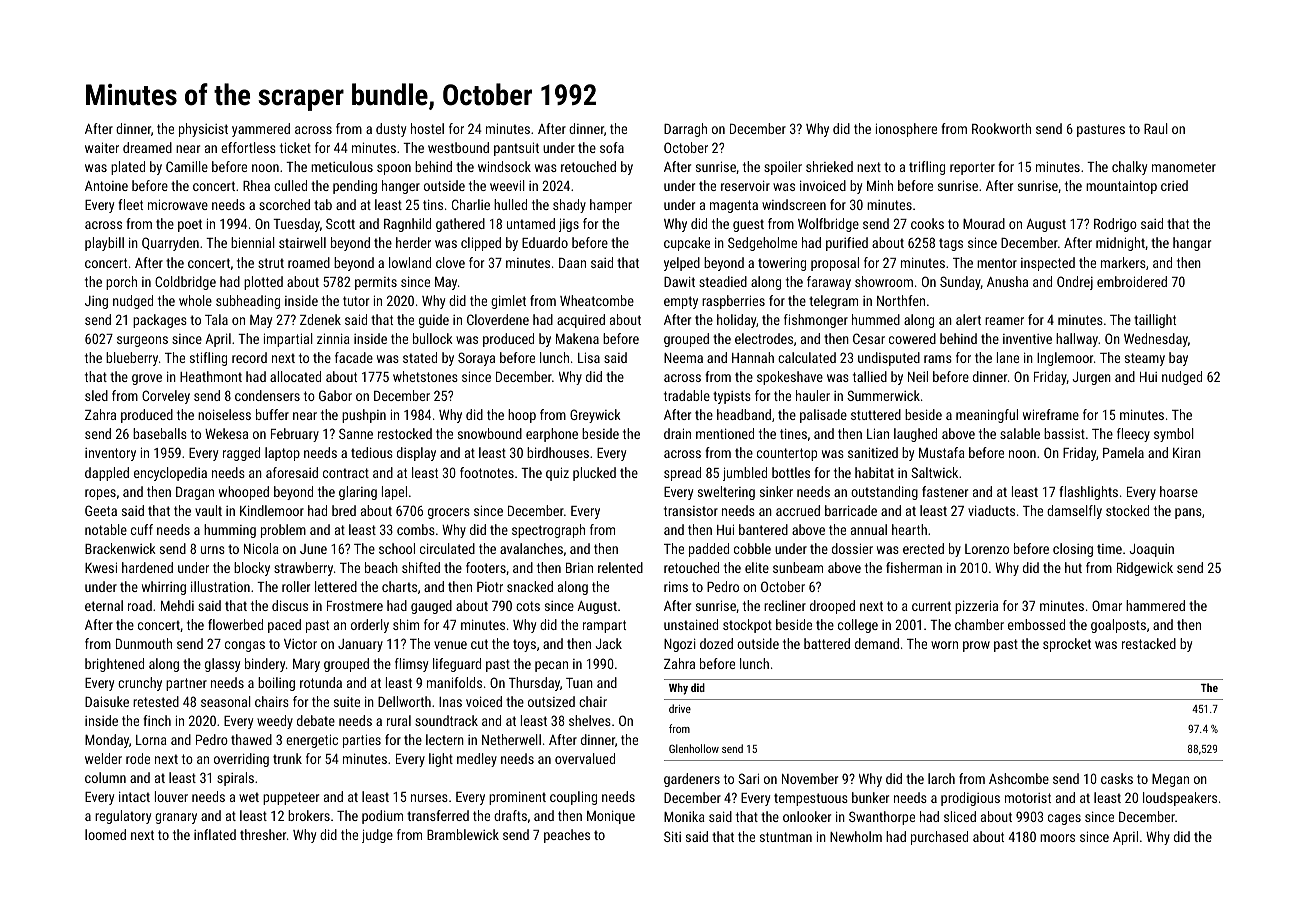  Describe the element at coordinates (976, 607) in the screenshot. I see `pizzeria` at that location.
